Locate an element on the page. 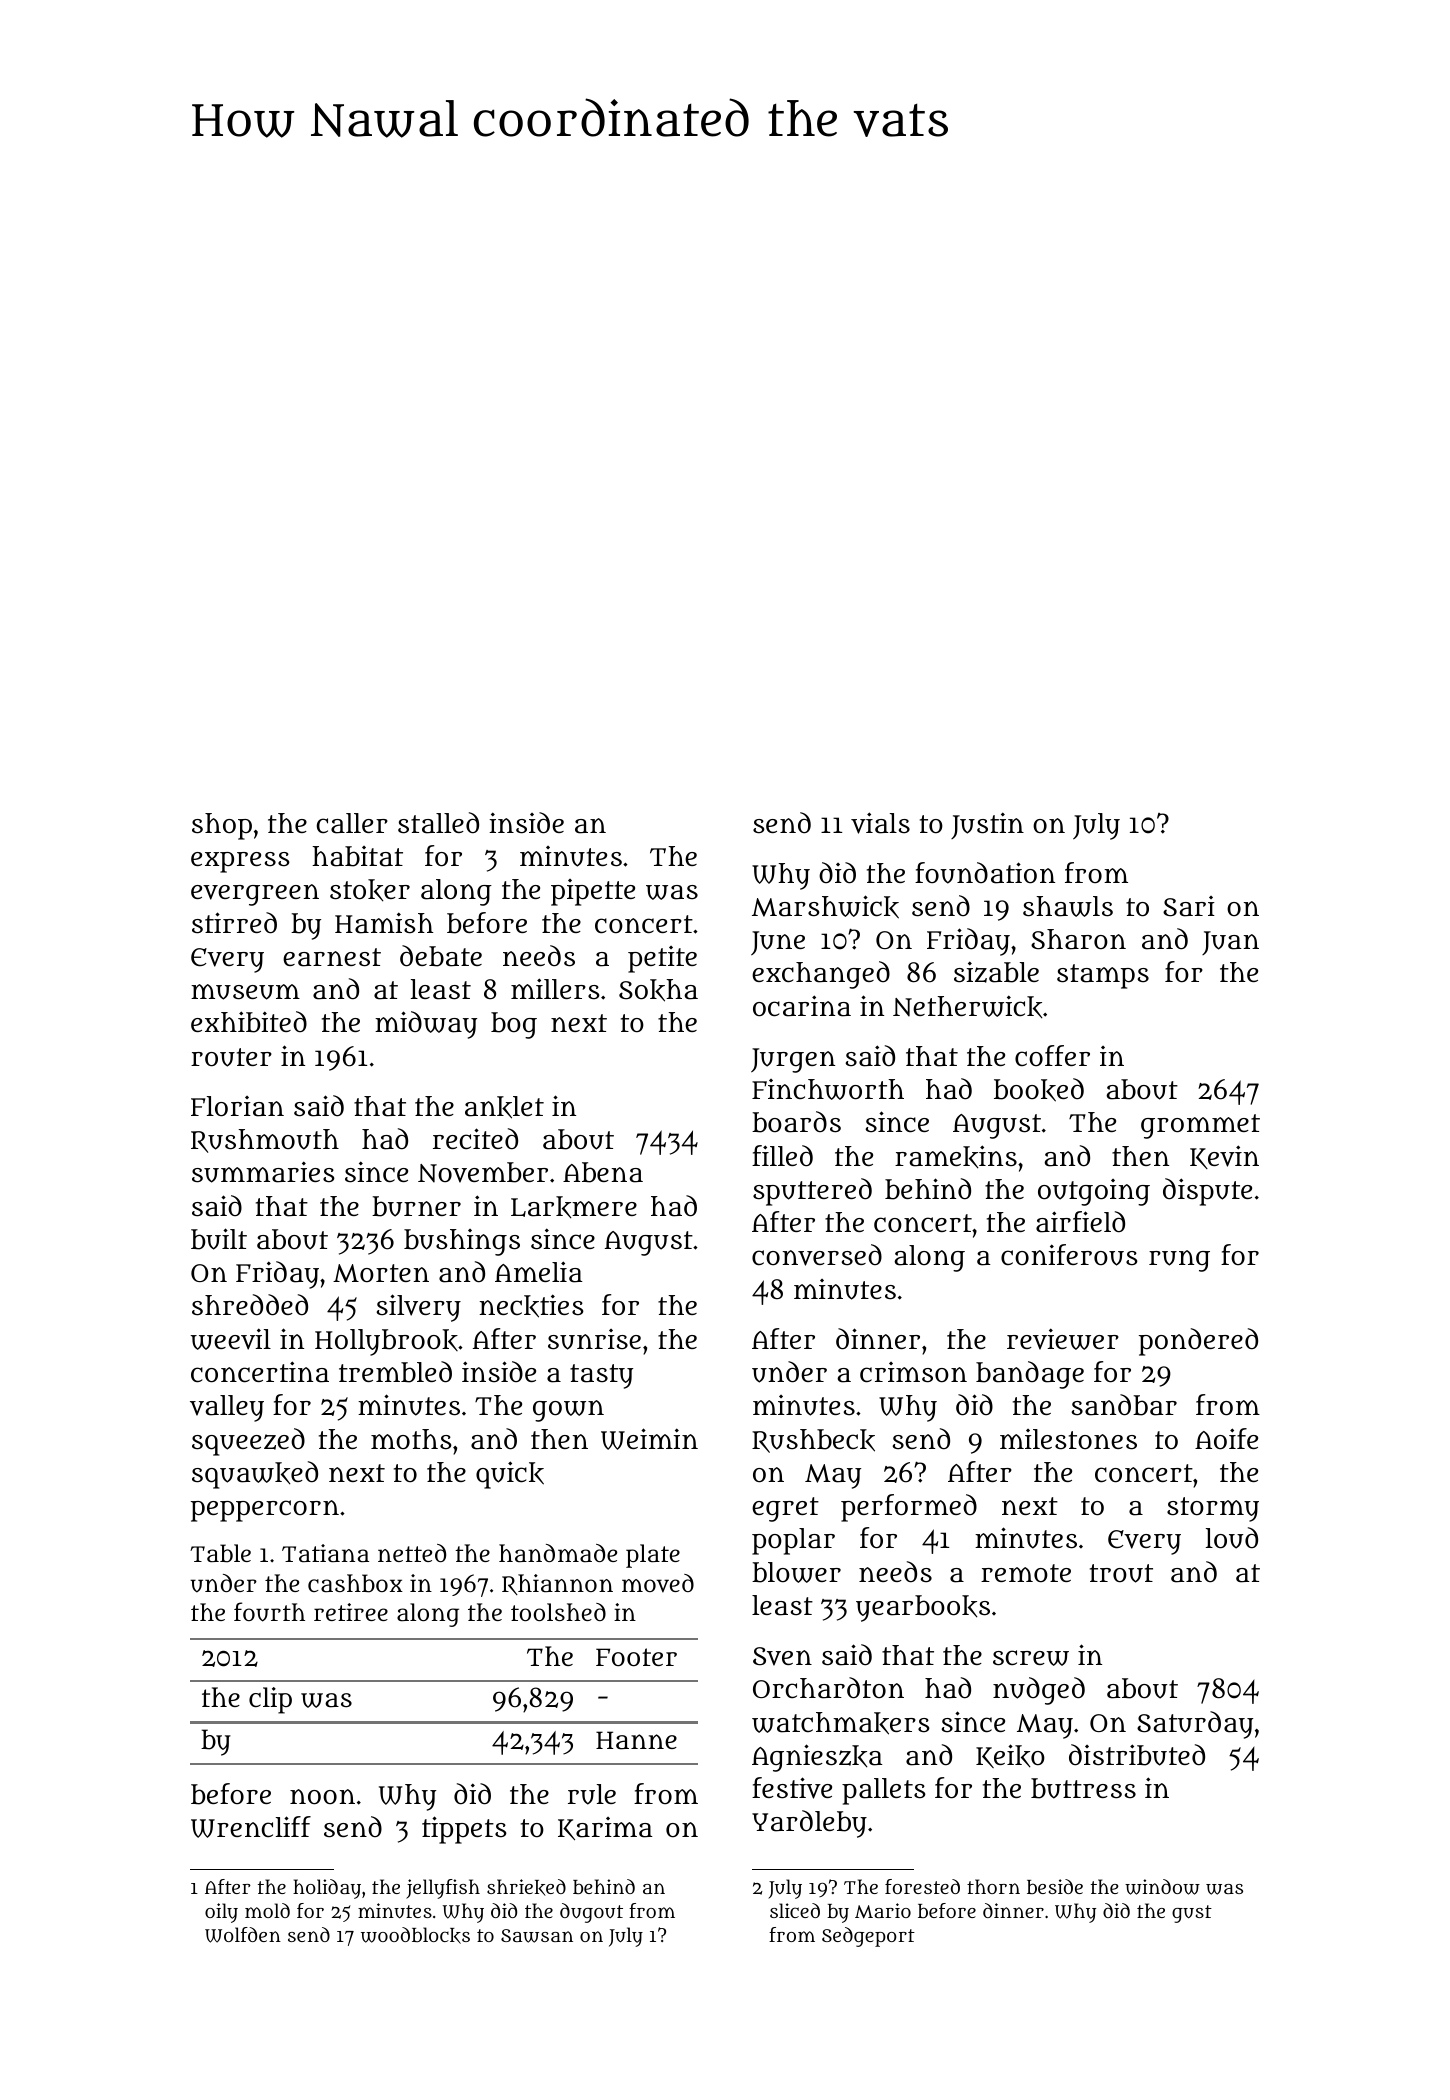 This image has width=1450, height=2100. Saturday is located at coordinates (1195, 1725).
